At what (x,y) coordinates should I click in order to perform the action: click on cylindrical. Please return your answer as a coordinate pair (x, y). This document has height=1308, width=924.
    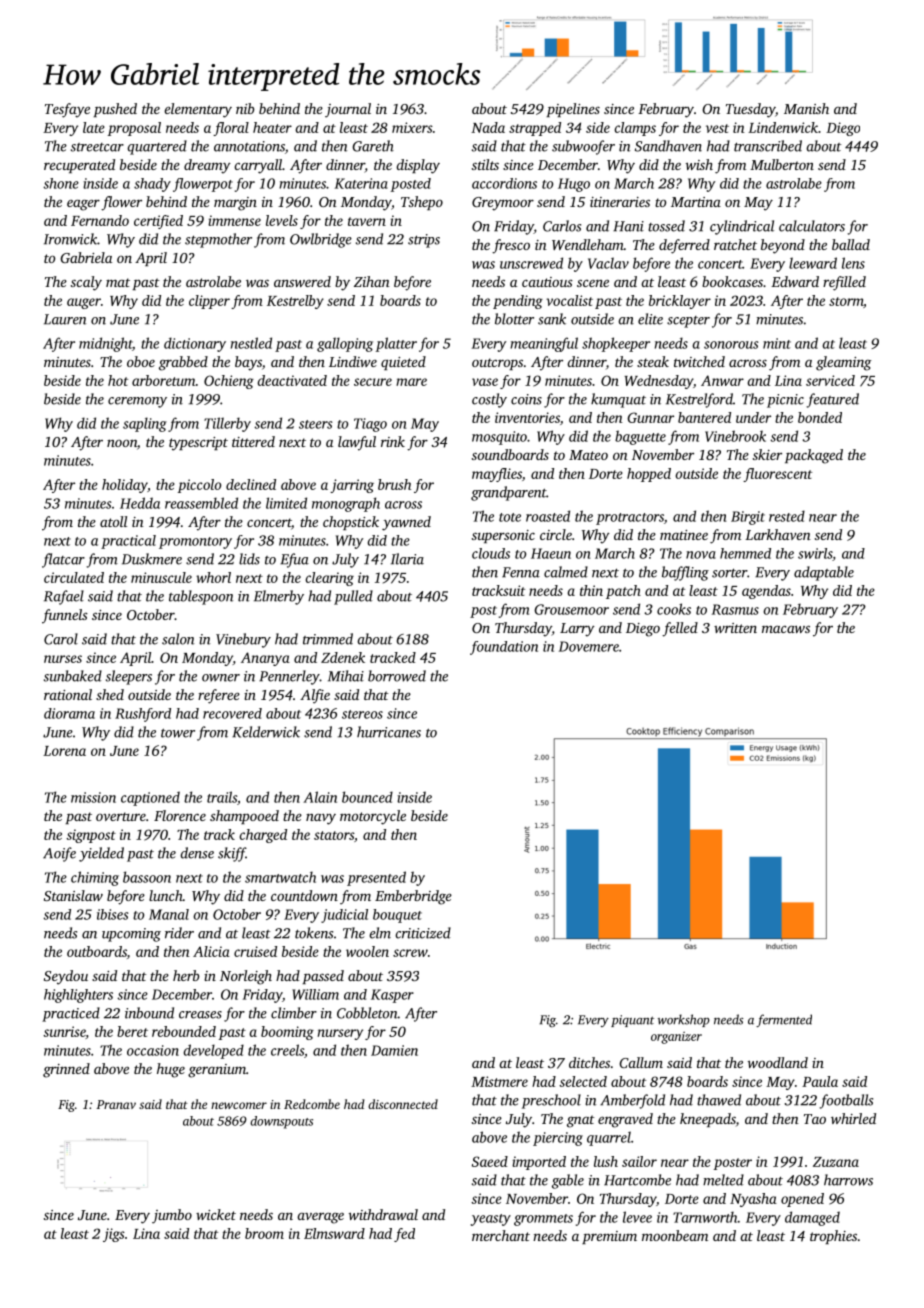
    Looking at the image, I should click on (742, 227).
